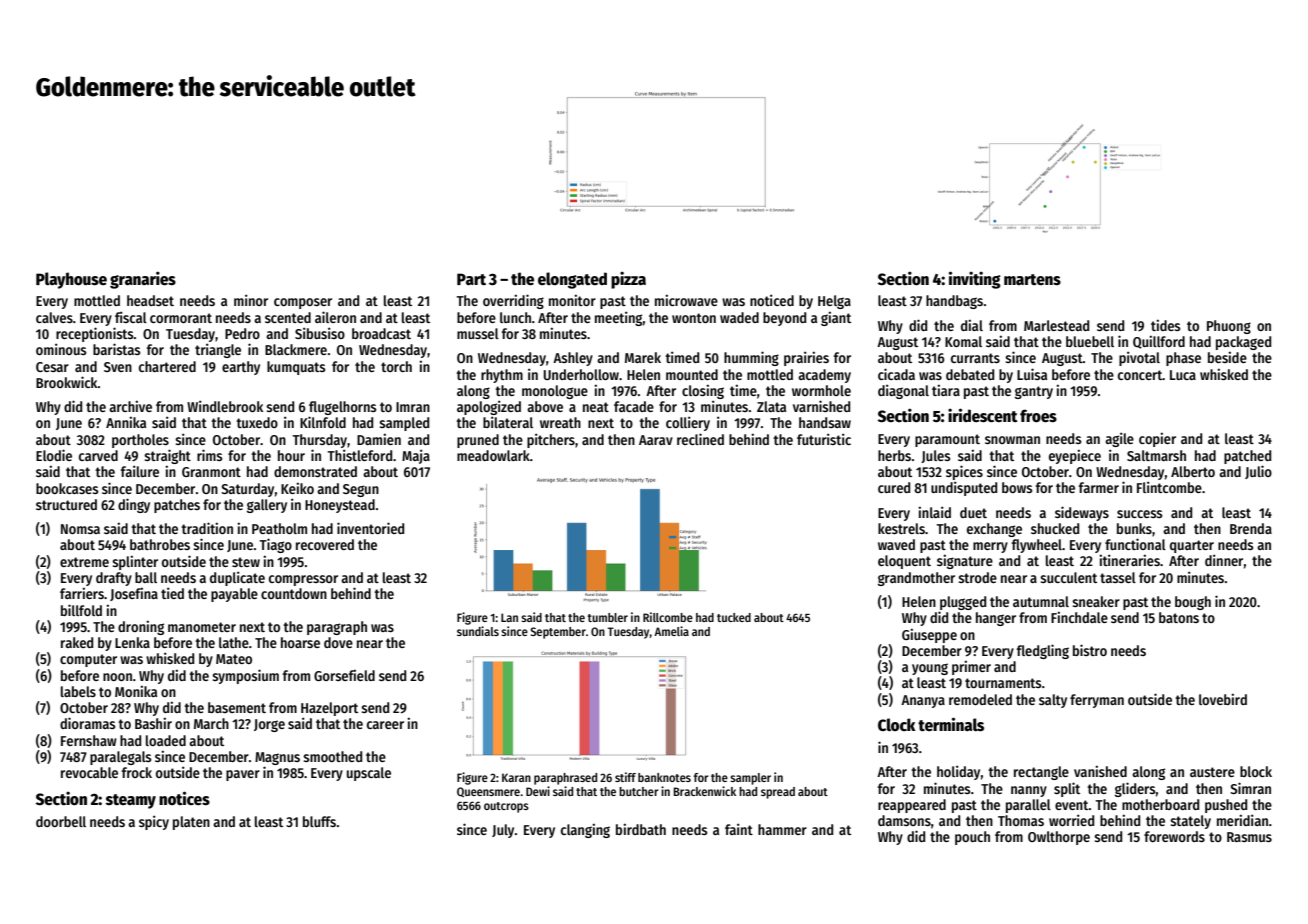 Image resolution: width=1308 pixels, height=924 pixels. Describe the element at coordinates (251, 300) in the document. I see `minor` at that location.
